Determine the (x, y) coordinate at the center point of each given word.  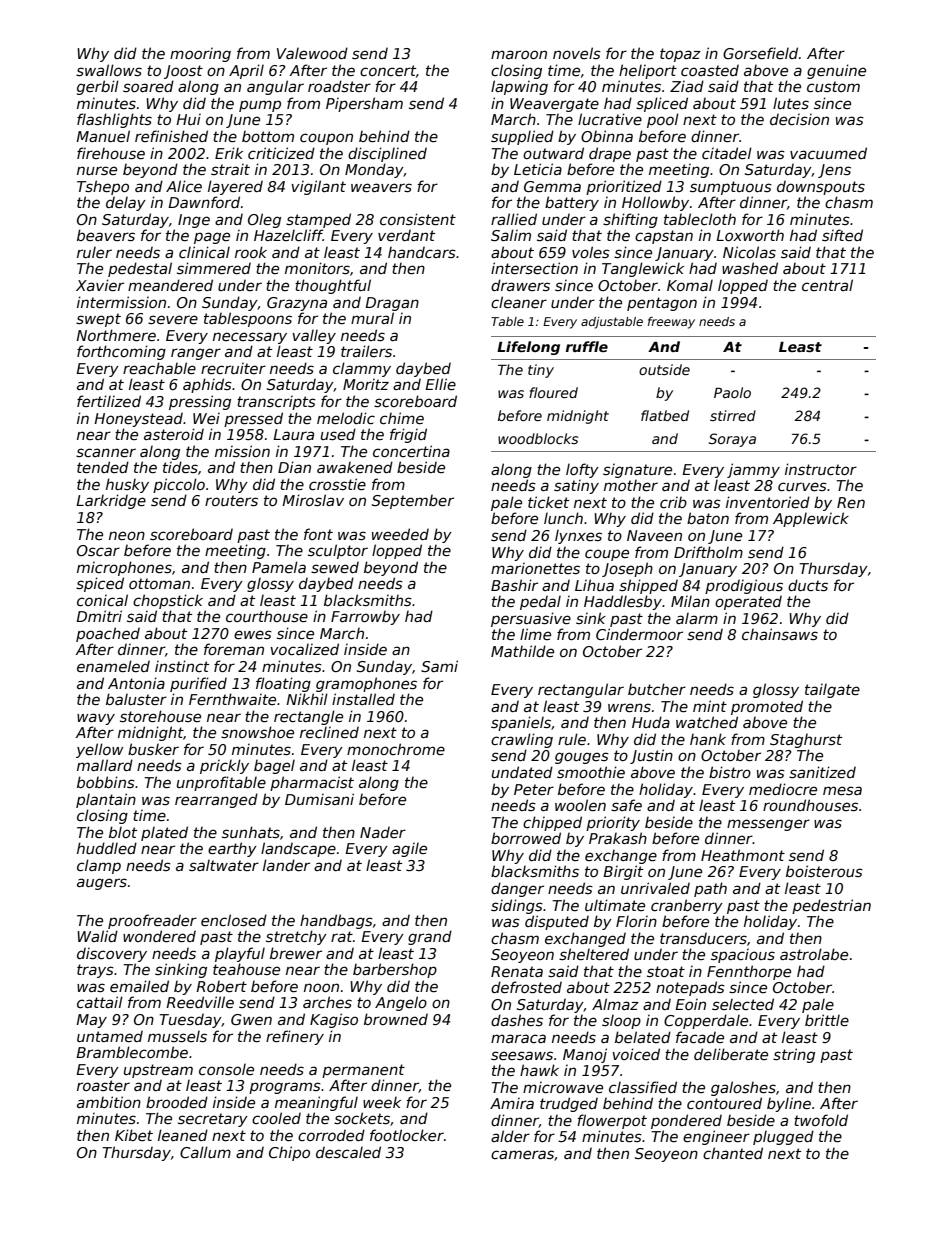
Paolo (732, 392)
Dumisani (319, 799)
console (226, 1069)
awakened (355, 467)
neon (127, 535)
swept (98, 320)
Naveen (654, 535)
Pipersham (364, 104)
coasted (710, 70)
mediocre (783, 789)
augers (102, 884)
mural (372, 318)
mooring (200, 55)
